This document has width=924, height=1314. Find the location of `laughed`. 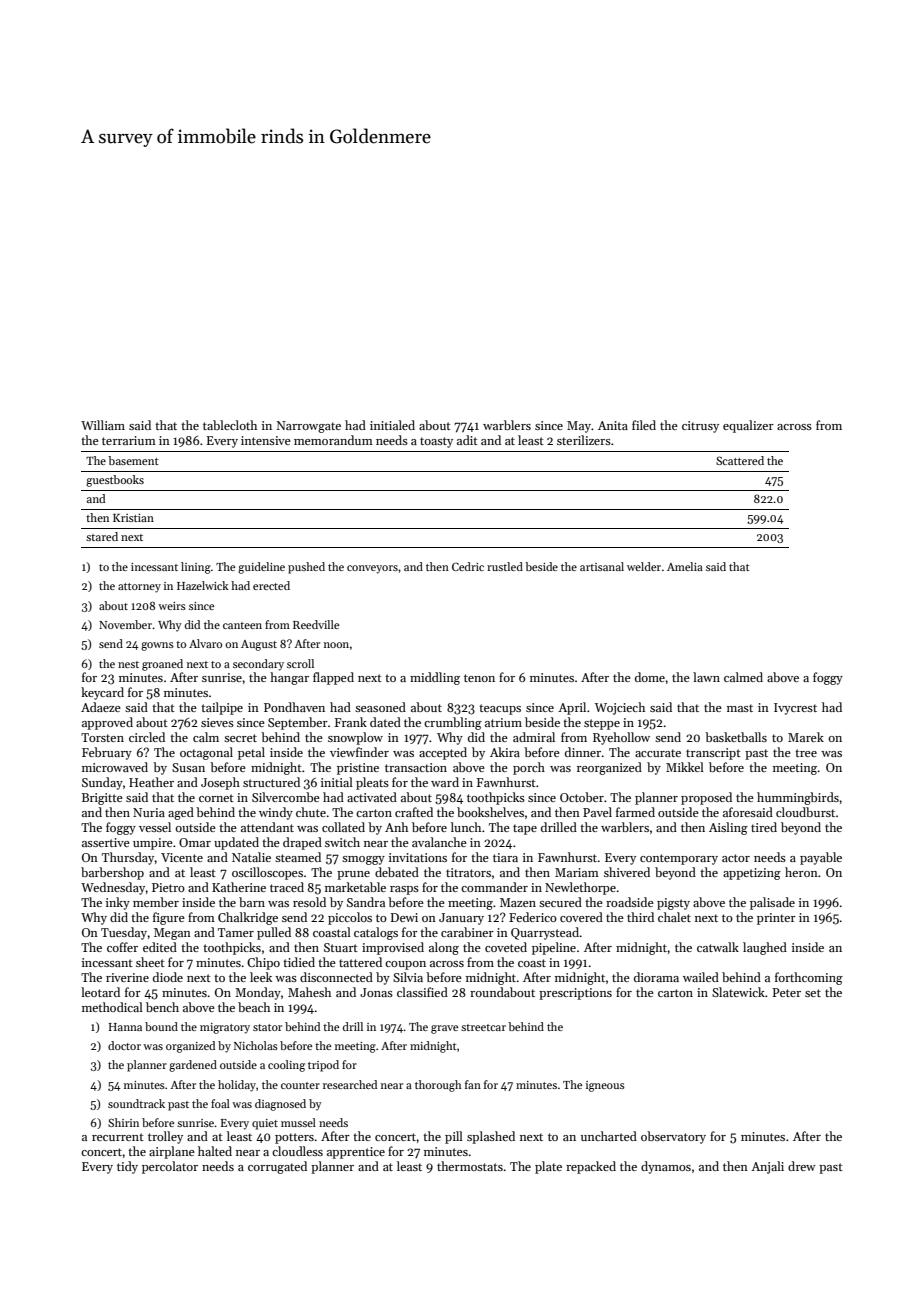

laughed is located at coordinates (765, 948).
